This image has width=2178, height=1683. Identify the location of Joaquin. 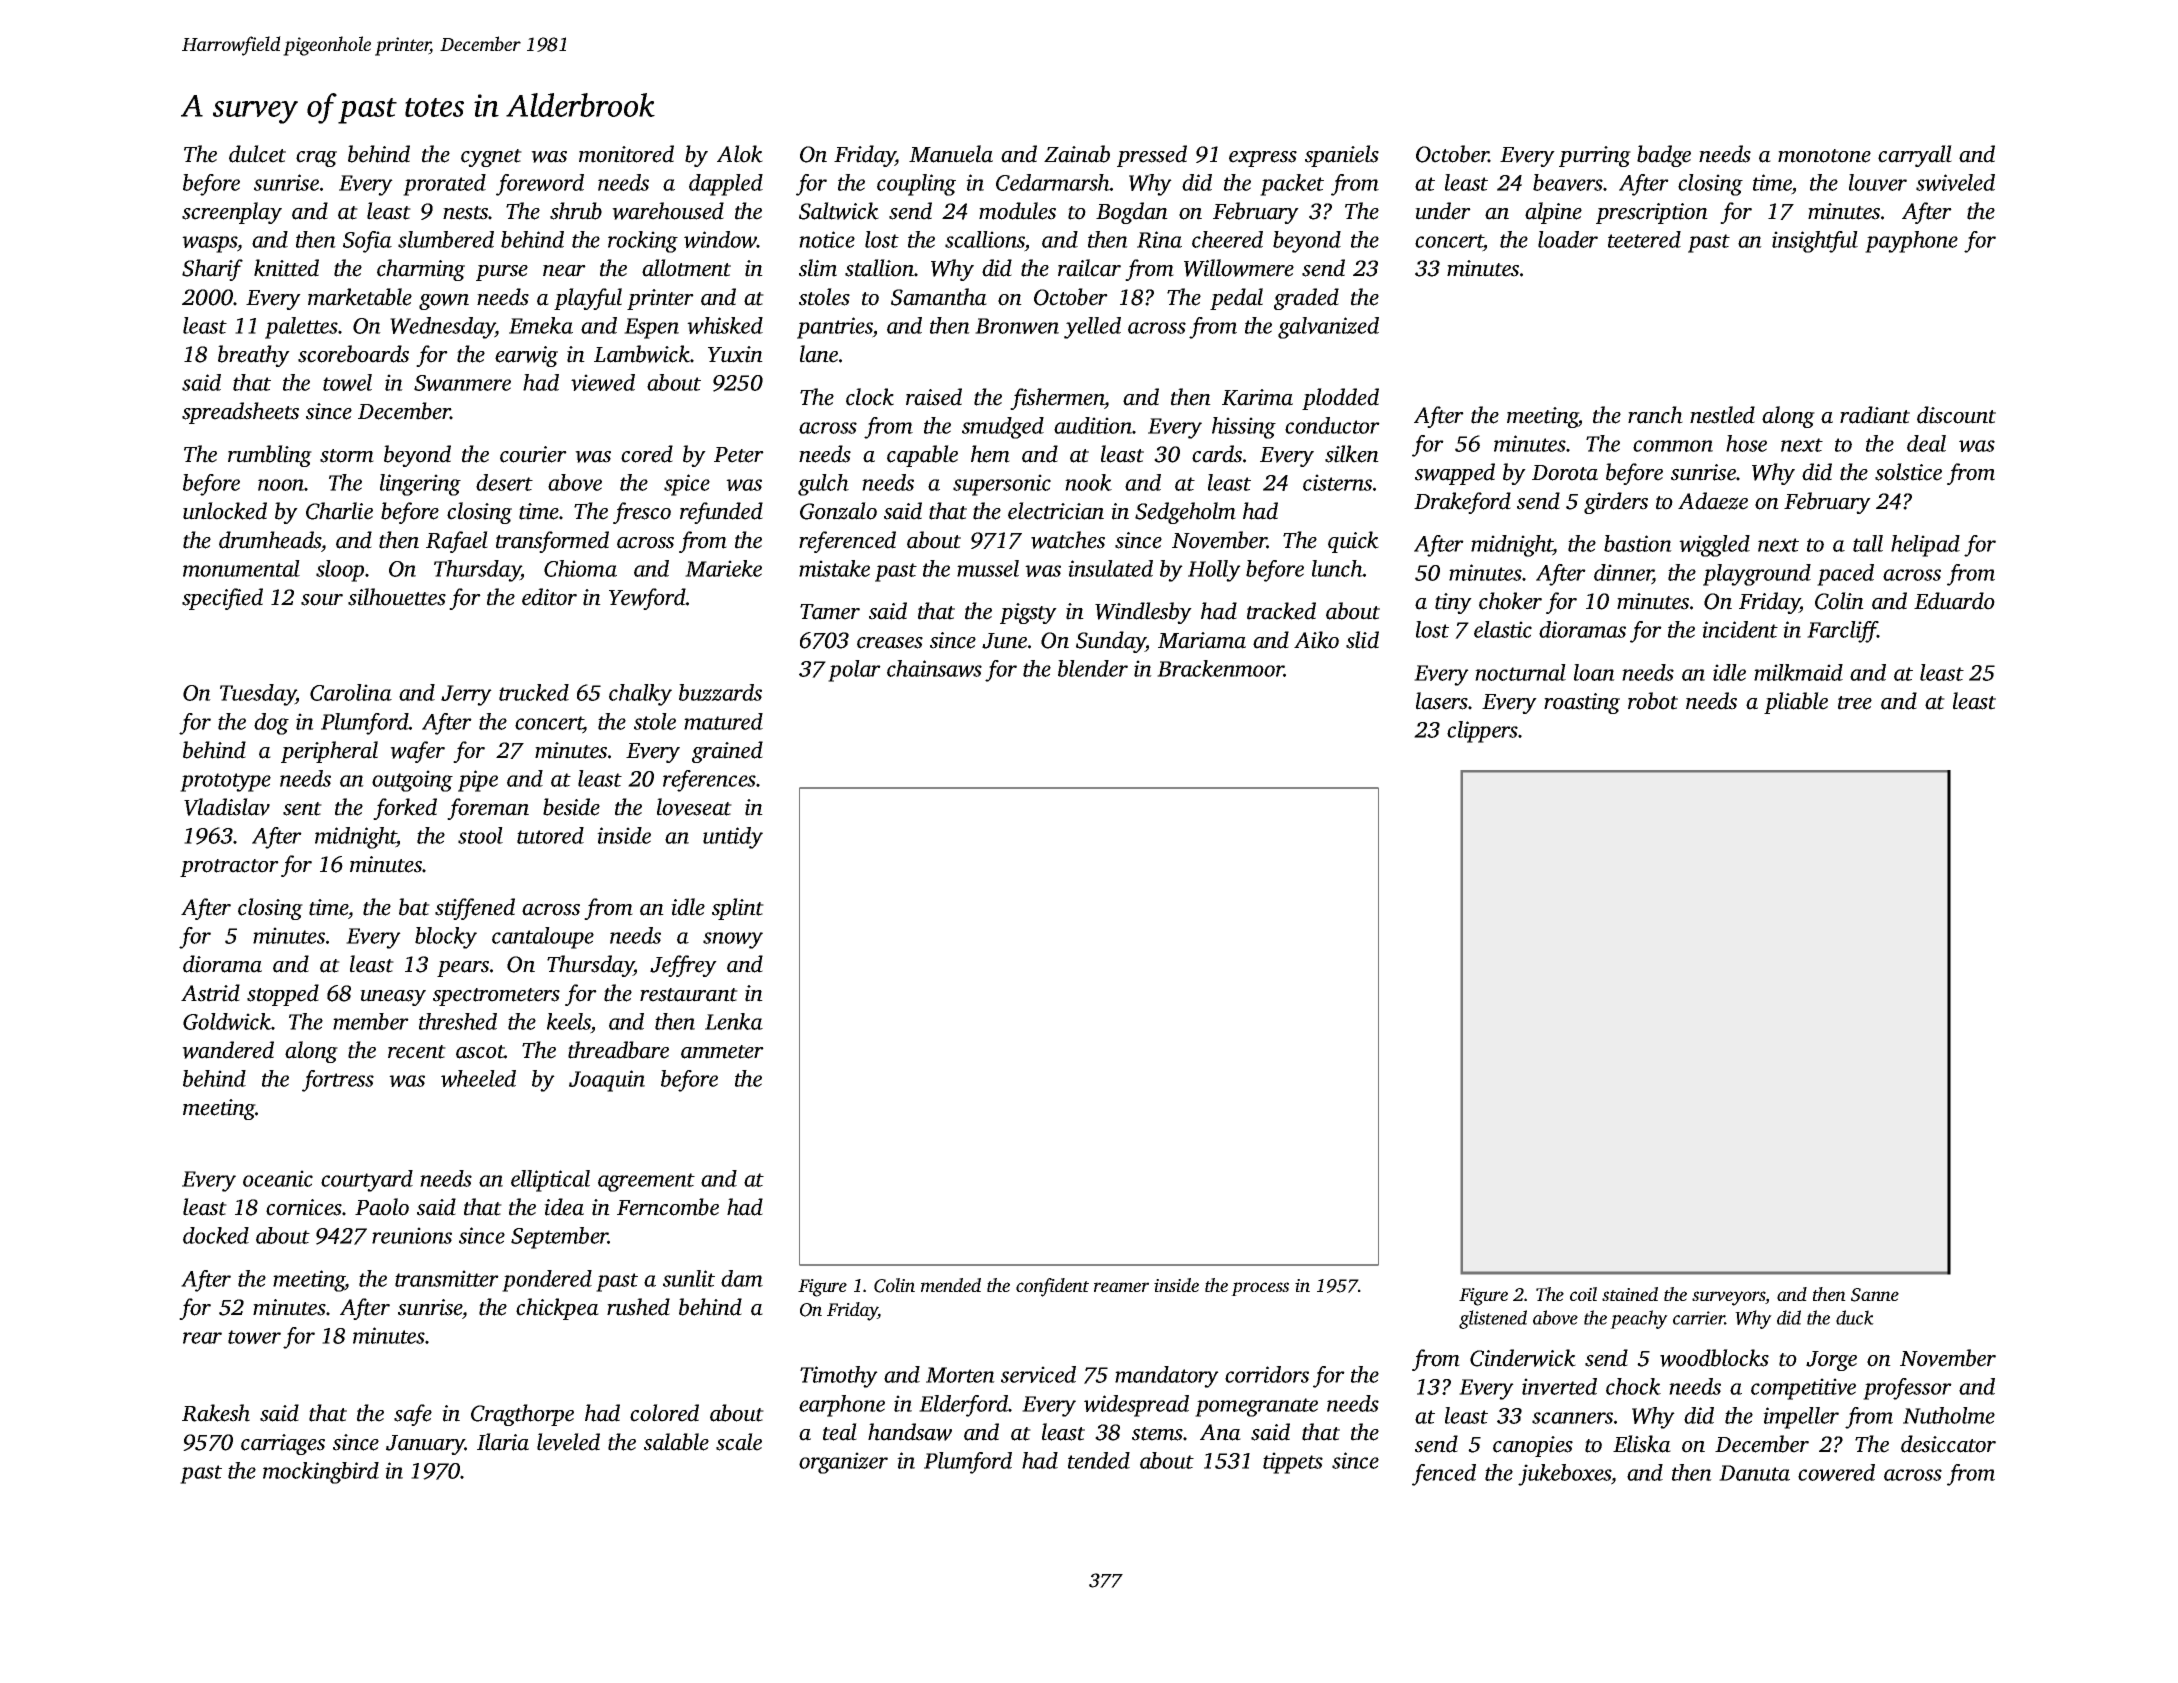
(607, 1081).
